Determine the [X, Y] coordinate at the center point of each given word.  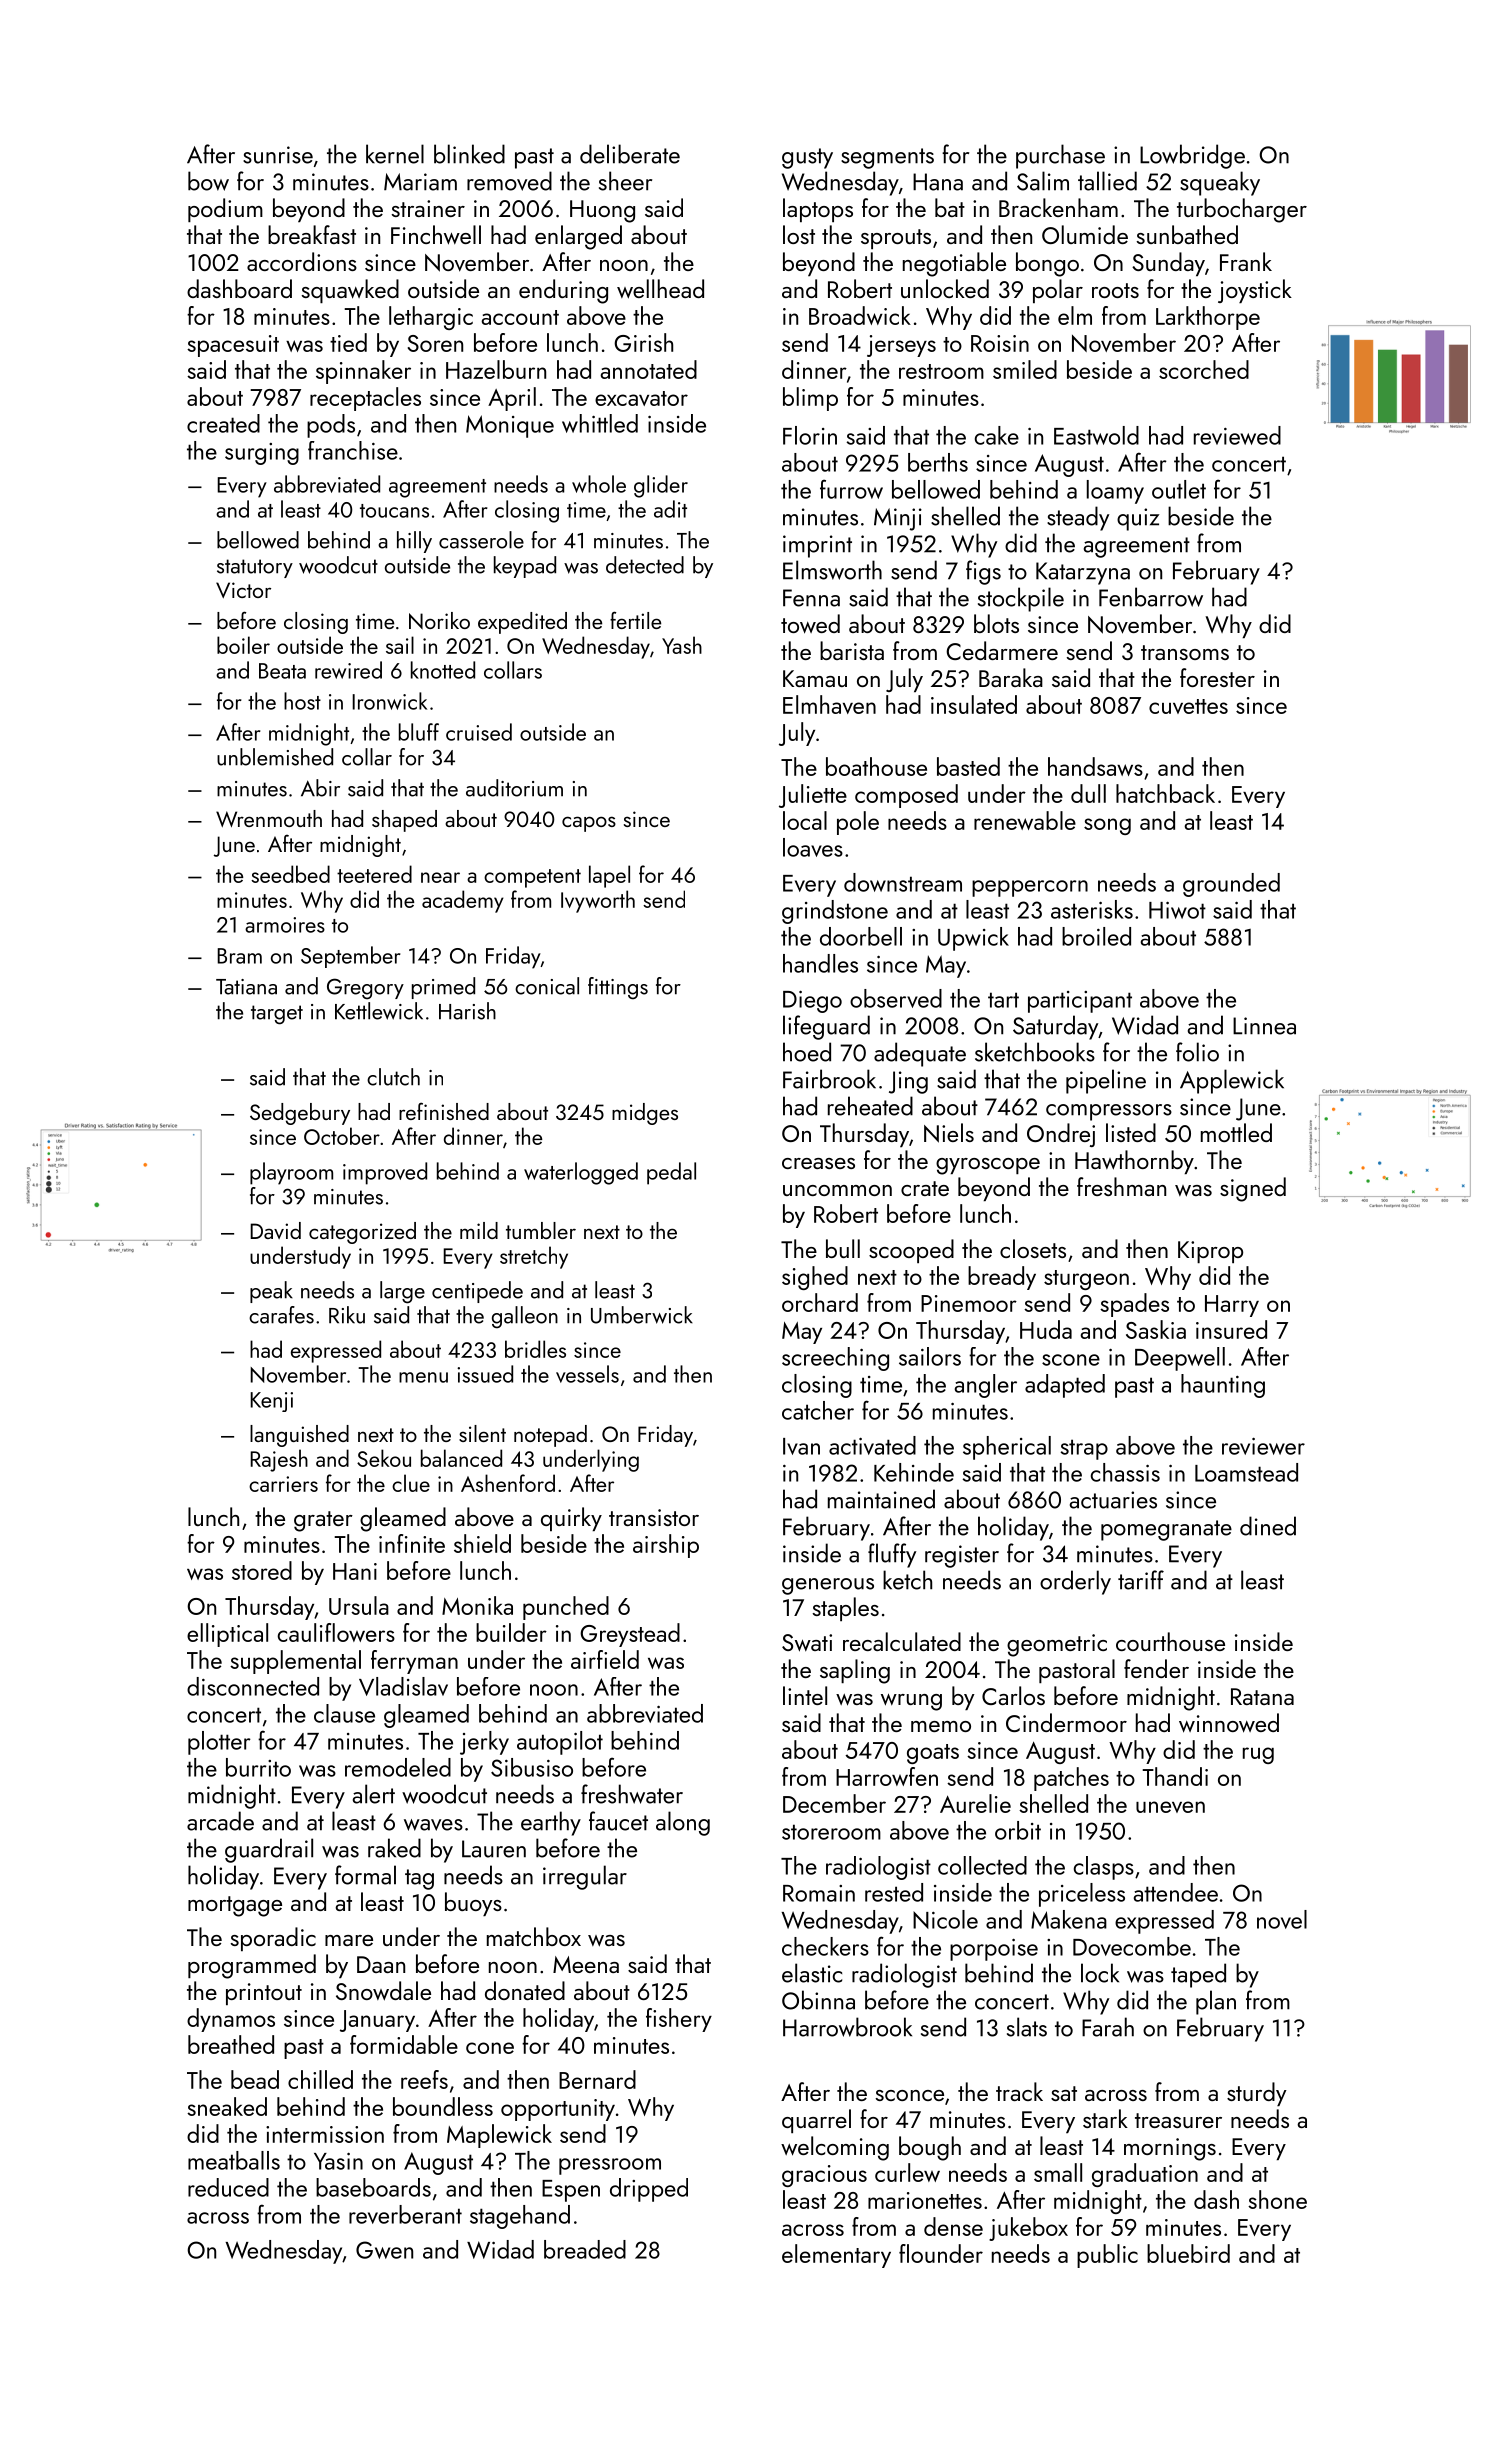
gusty [807, 158]
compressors [1109, 1112]
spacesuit [233, 346]
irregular [585, 1877]
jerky [484, 1743]
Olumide [1085, 234]
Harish [467, 1011]
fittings [618, 988]
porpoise [994, 1950]
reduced [228, 2187]
